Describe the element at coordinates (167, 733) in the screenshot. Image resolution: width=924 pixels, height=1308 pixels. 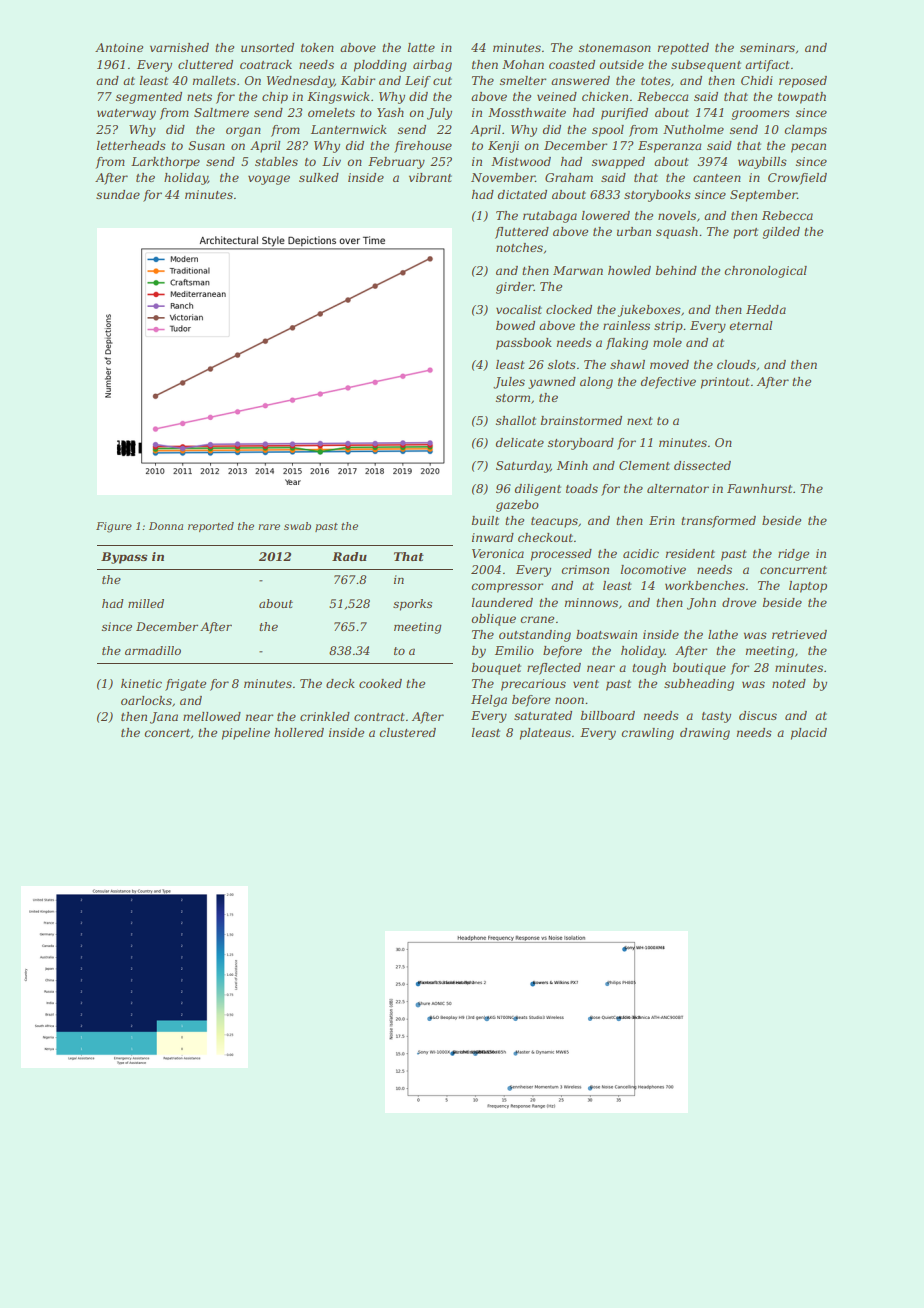
I see `concert` at that location.
